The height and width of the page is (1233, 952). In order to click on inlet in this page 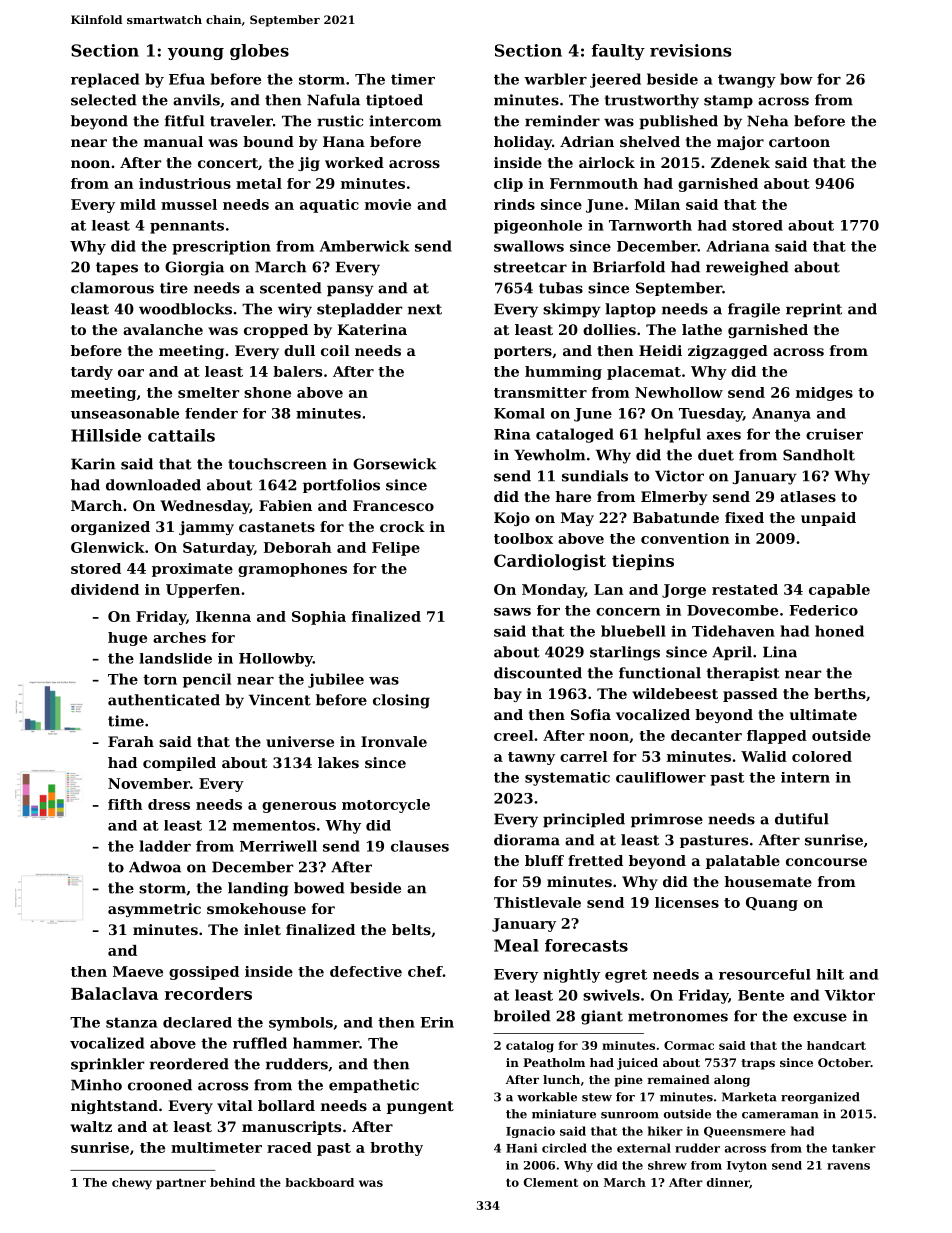, I will do `click(262, 929)`.
